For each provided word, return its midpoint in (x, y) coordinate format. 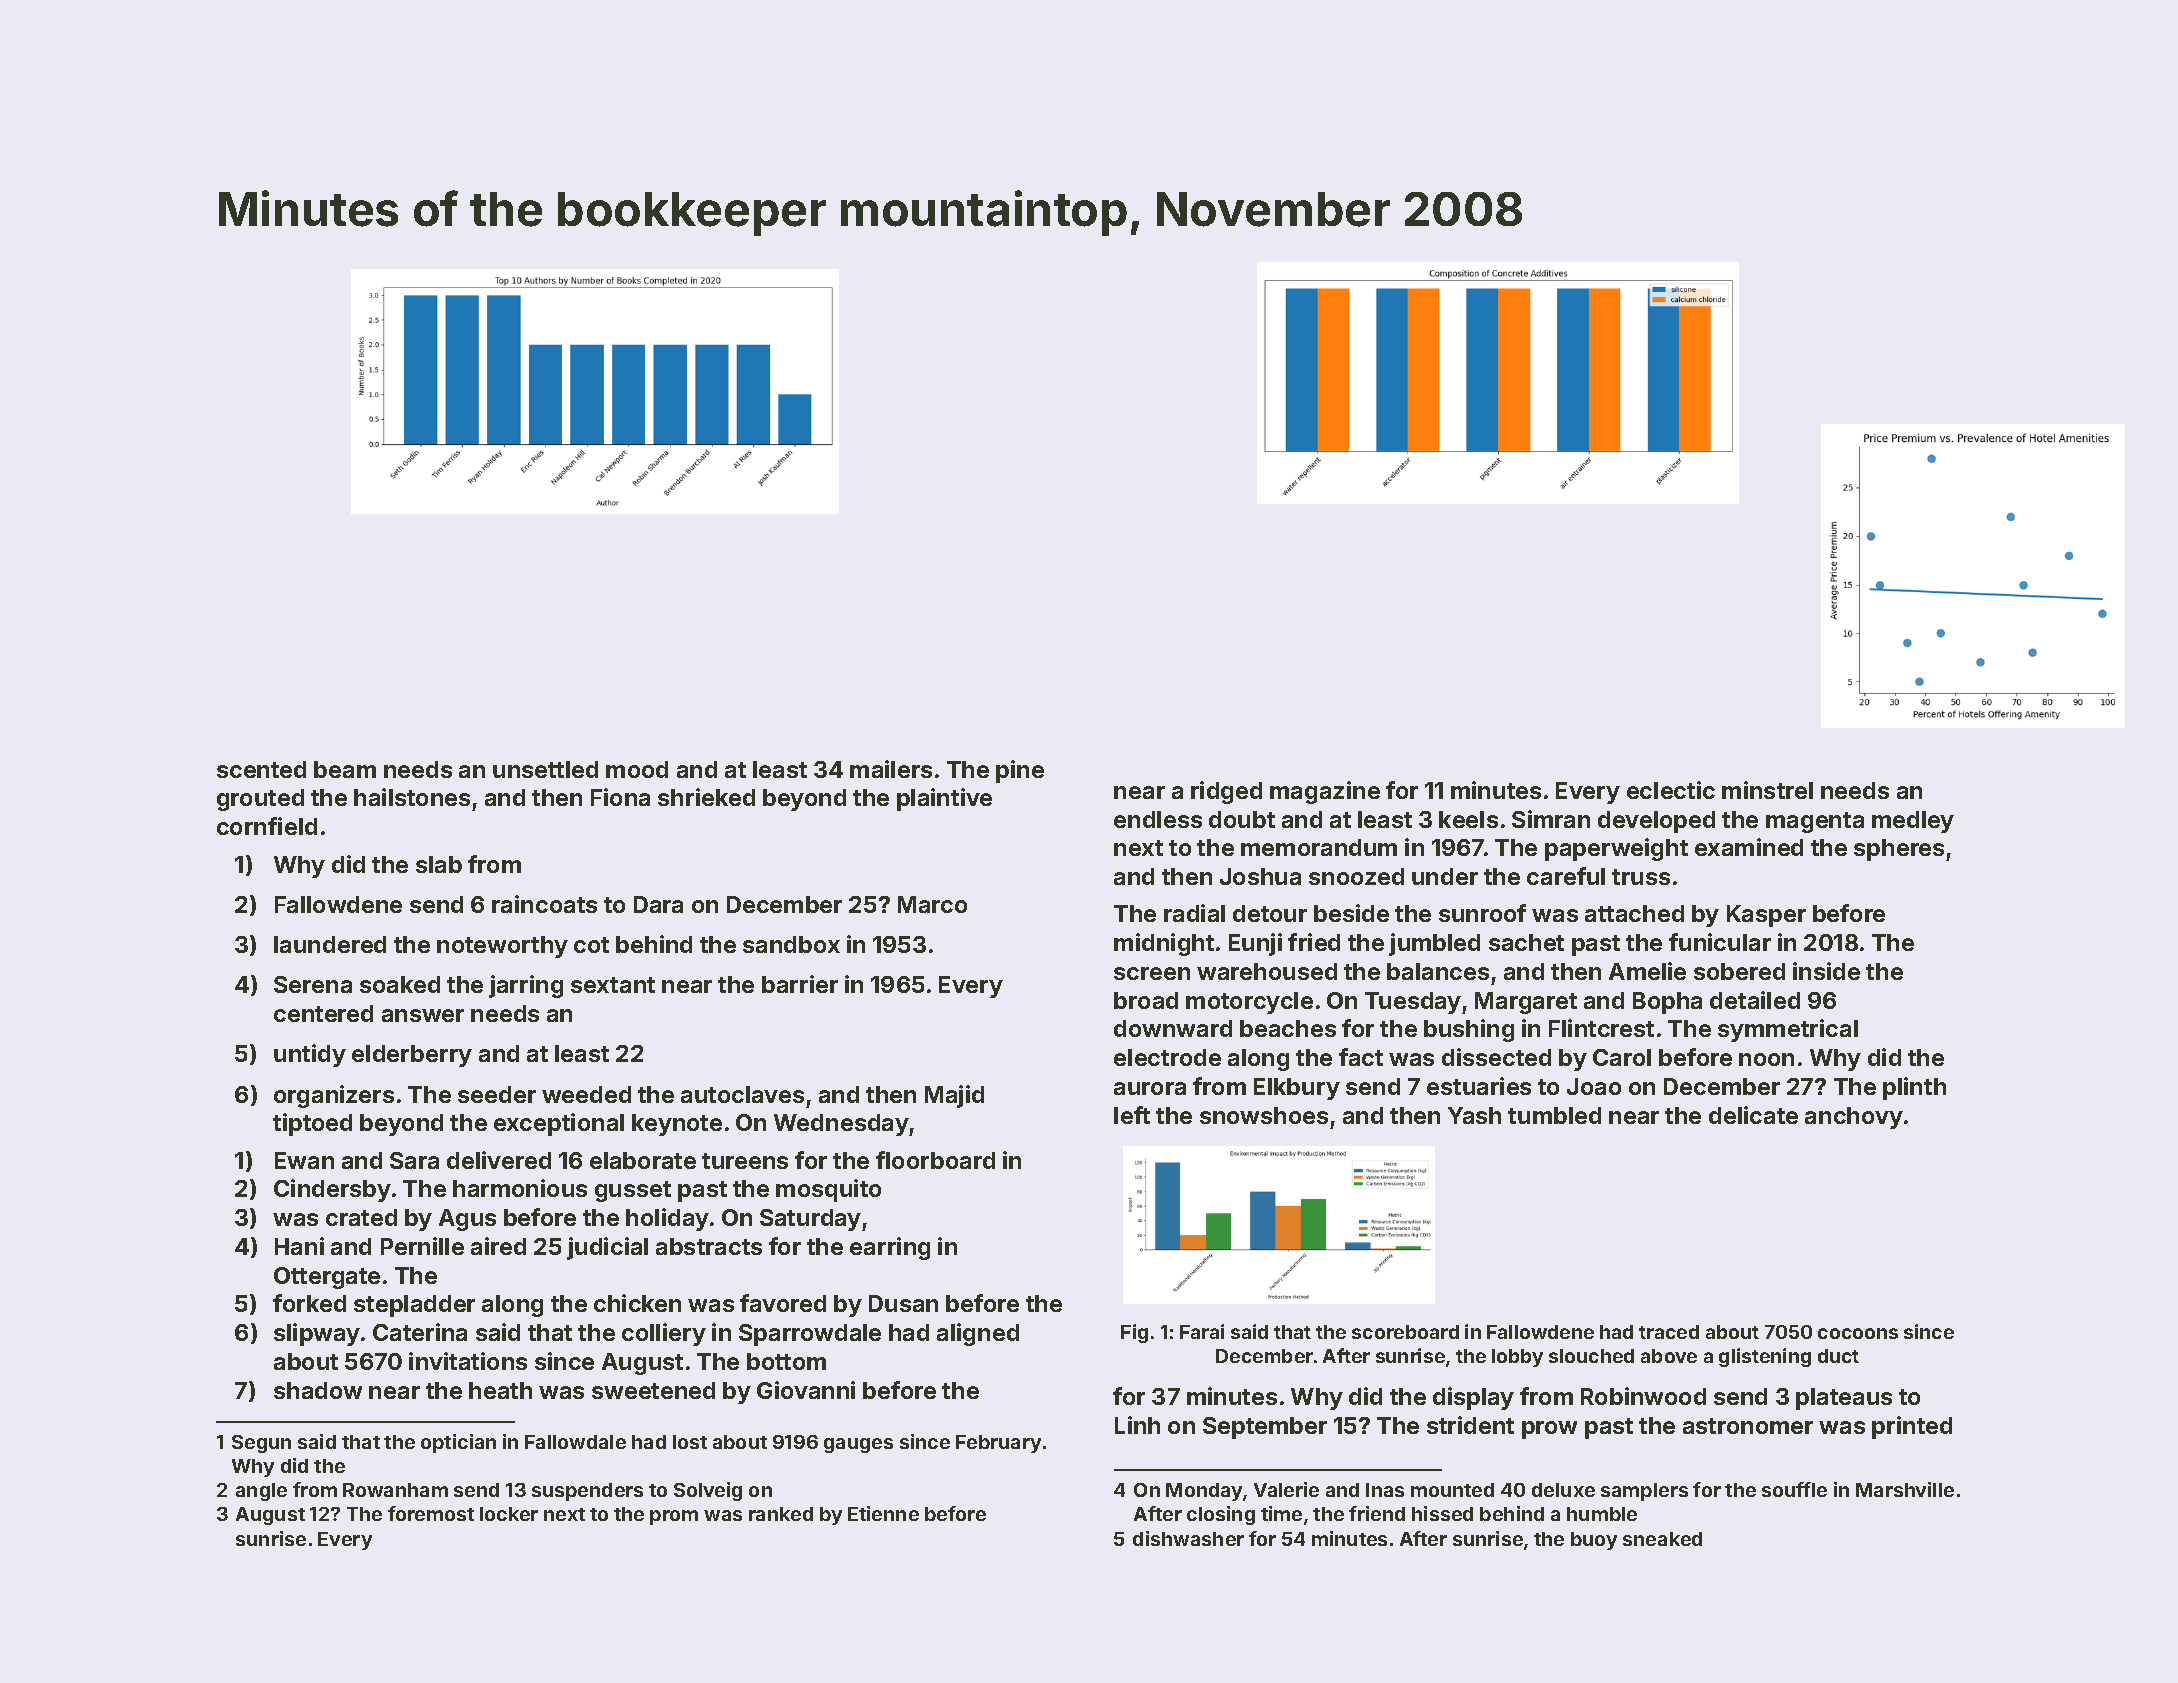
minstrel (1767, 790)
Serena (313, 984)
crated (361, 1217)
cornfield (267, 826)
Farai (1202, 1331)
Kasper (1766, 916)
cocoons (1858, 1333)
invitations (468, 1361)
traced (1669, 1332)
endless (1158, 819)
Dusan (903, 1303)
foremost (431, 1513)
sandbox (791, 944)
